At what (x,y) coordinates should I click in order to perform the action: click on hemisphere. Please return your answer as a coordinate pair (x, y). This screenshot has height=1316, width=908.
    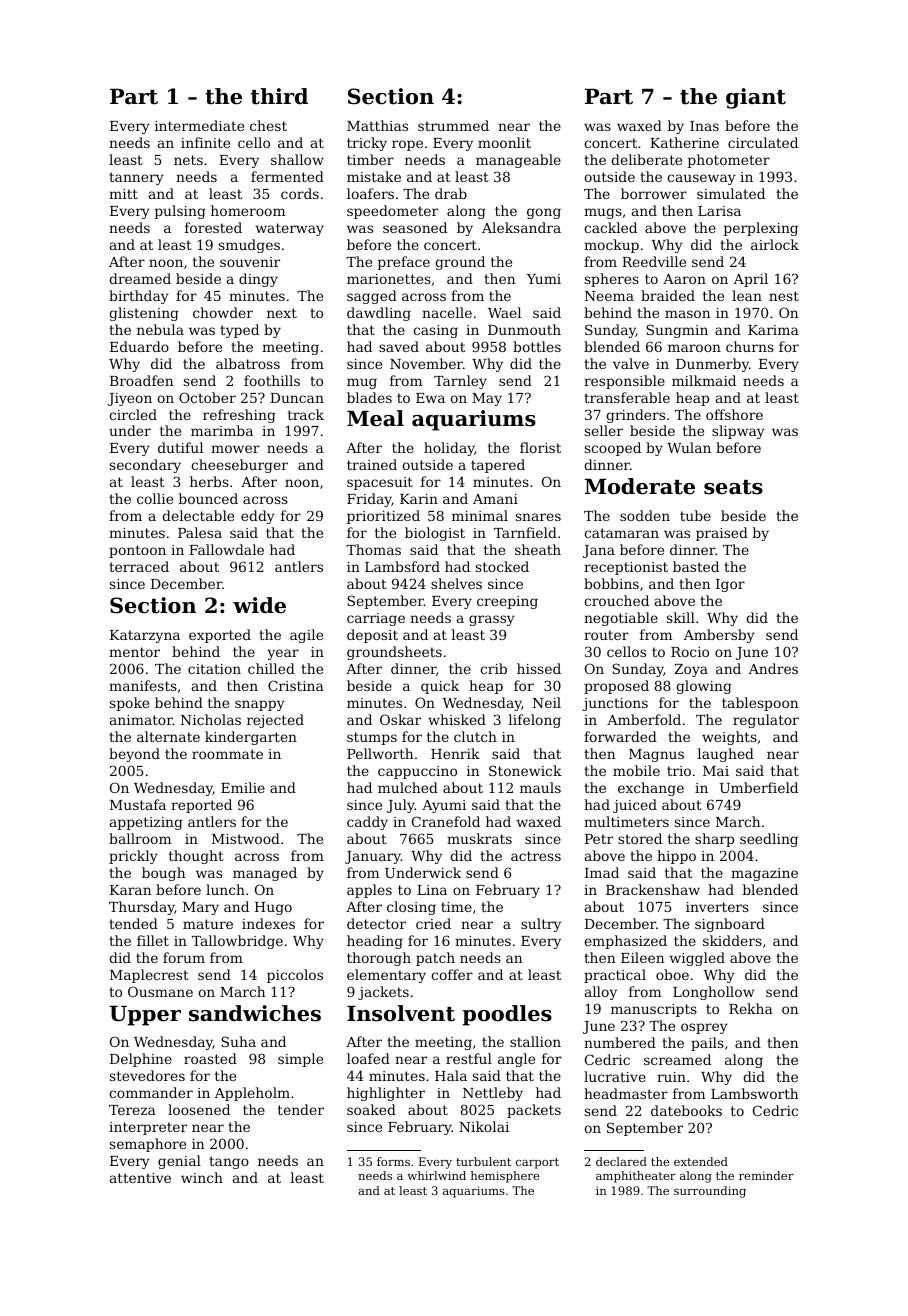
    Looking at the image, I should click on (505, 1177).
